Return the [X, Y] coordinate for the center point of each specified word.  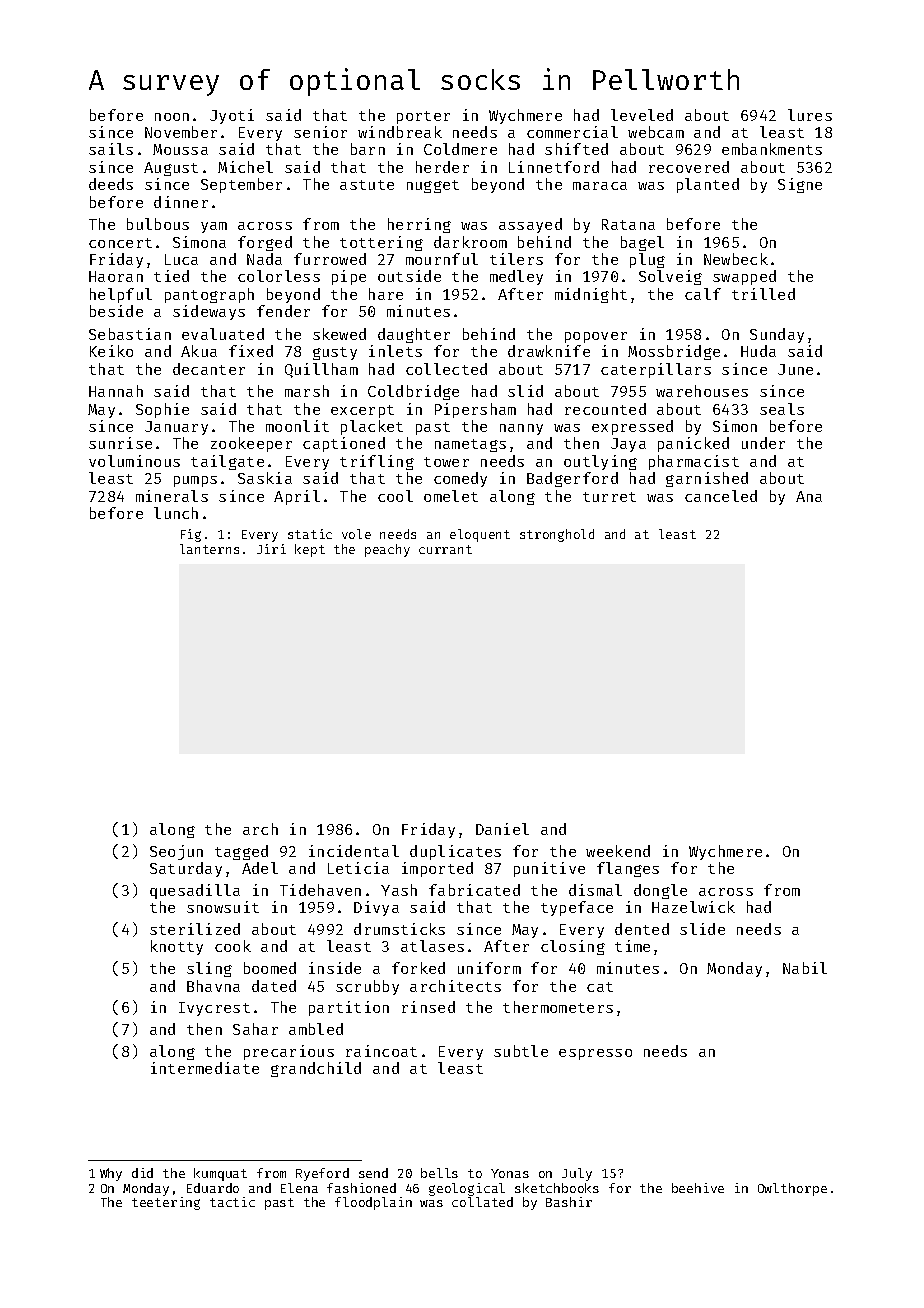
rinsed [428, 1007]
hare [386, 294]
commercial [572, 132]
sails [111, 149]
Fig [191, 535]
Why [111, 1174]
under [763, 443]
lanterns [209, 549]
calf [703, 294]
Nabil [805, 968]
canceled [721, 496]
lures [810, 115]
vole [356, 534]
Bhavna [213, 986]
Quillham [321, 370]
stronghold [557, 535]
